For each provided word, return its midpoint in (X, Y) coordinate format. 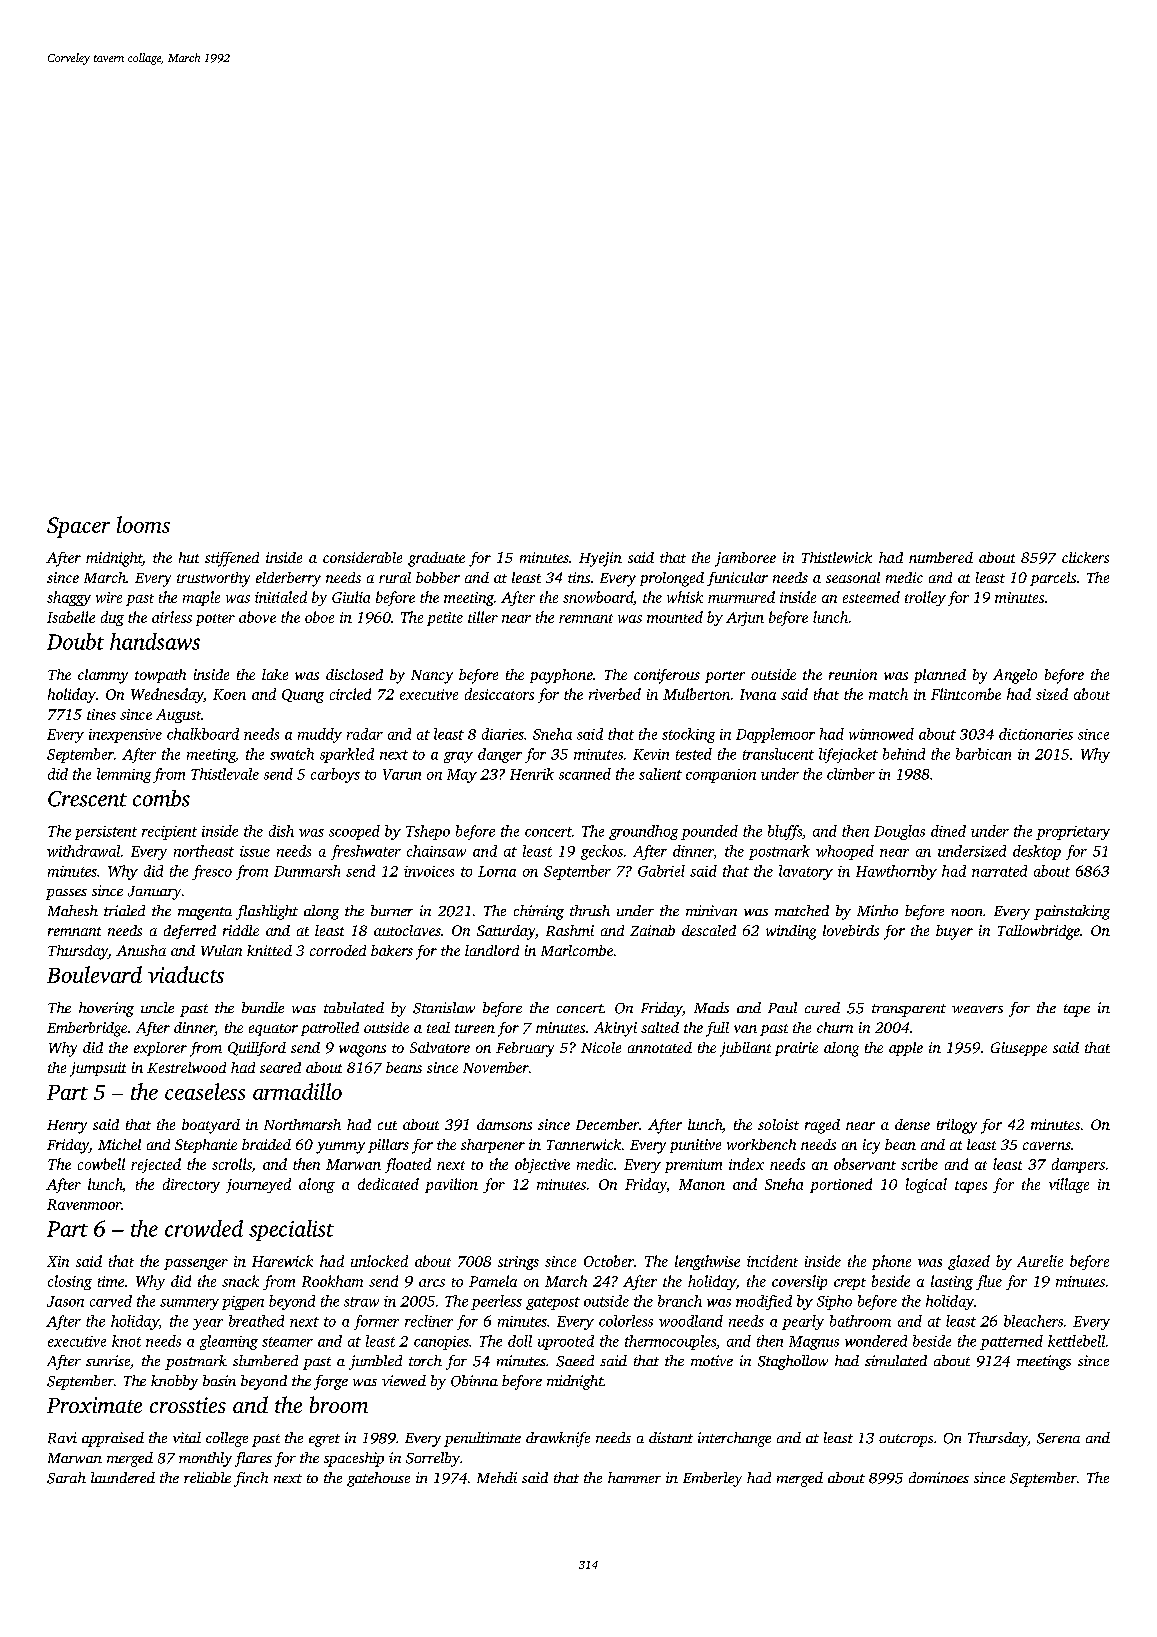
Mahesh (73, 910)
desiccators (499, 694)
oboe (319, 617)
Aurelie (1040, 1261)
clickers (1085, 557)
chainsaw (436, 851)
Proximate (94, 1405)
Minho (877, 910)
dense (912, 1124)
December (607, 1124)
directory (191, 1185)
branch (680, 1301)
